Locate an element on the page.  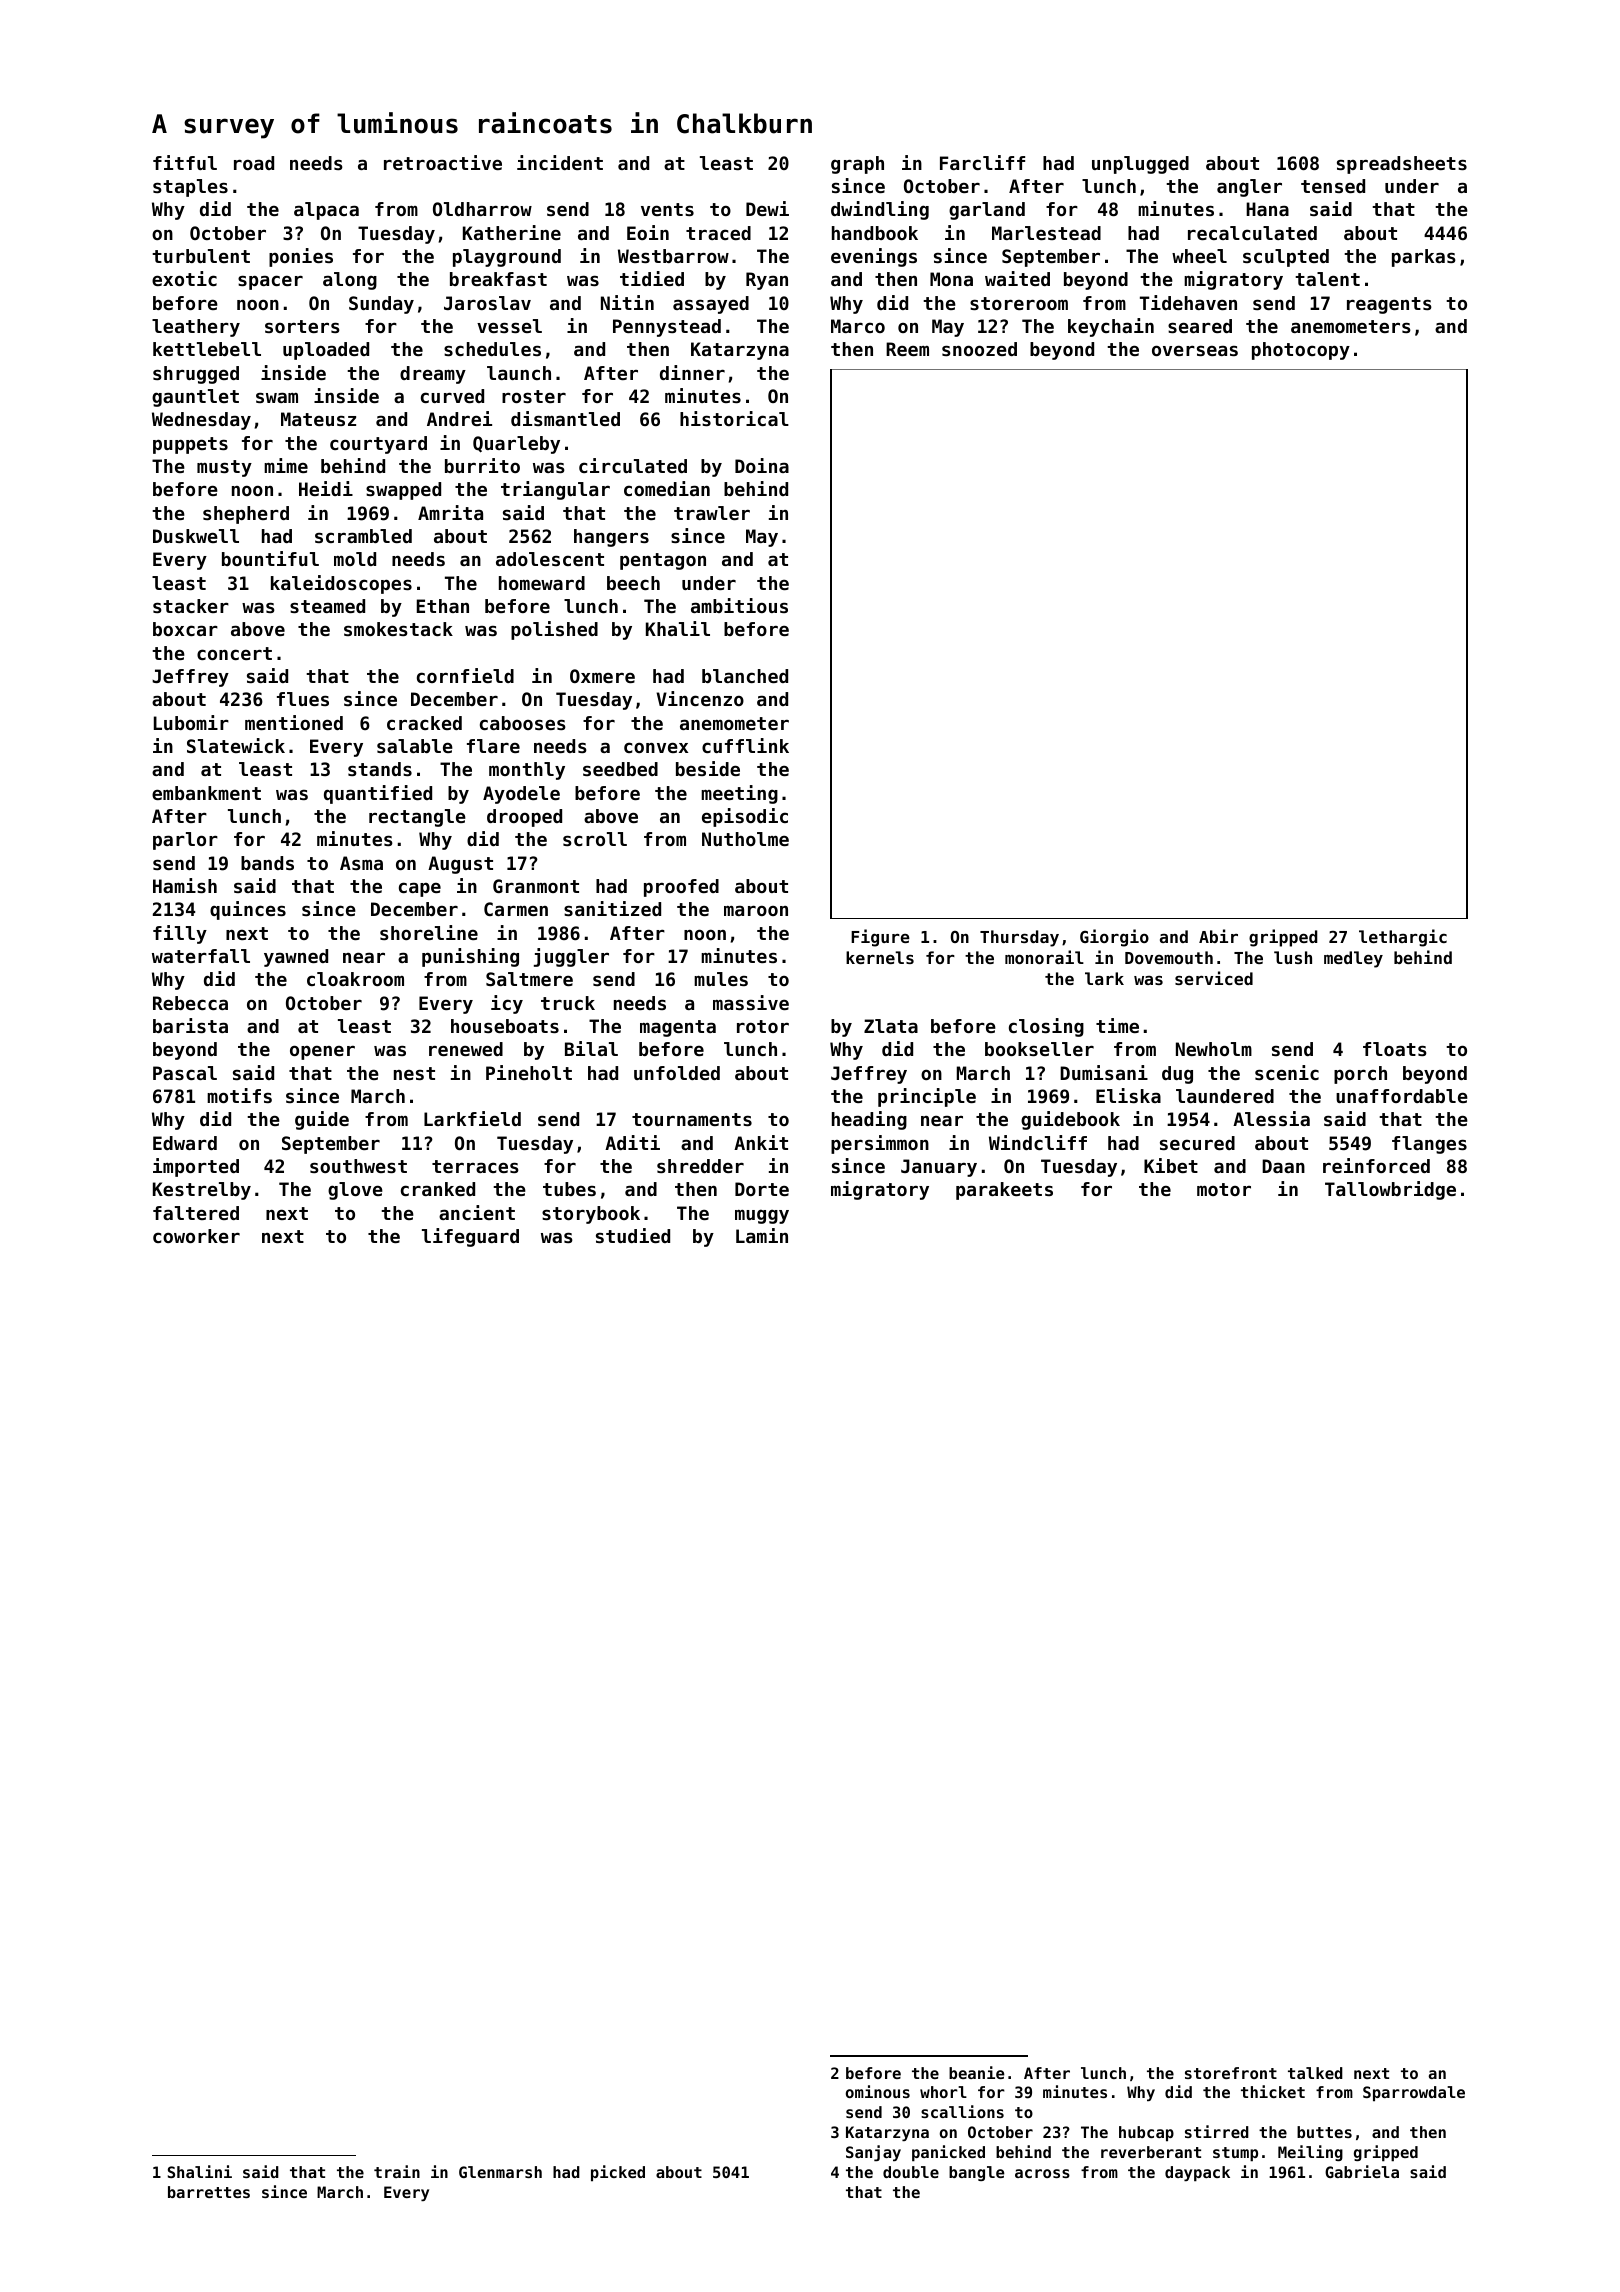
dinner is located at coordinates (692, 372).
